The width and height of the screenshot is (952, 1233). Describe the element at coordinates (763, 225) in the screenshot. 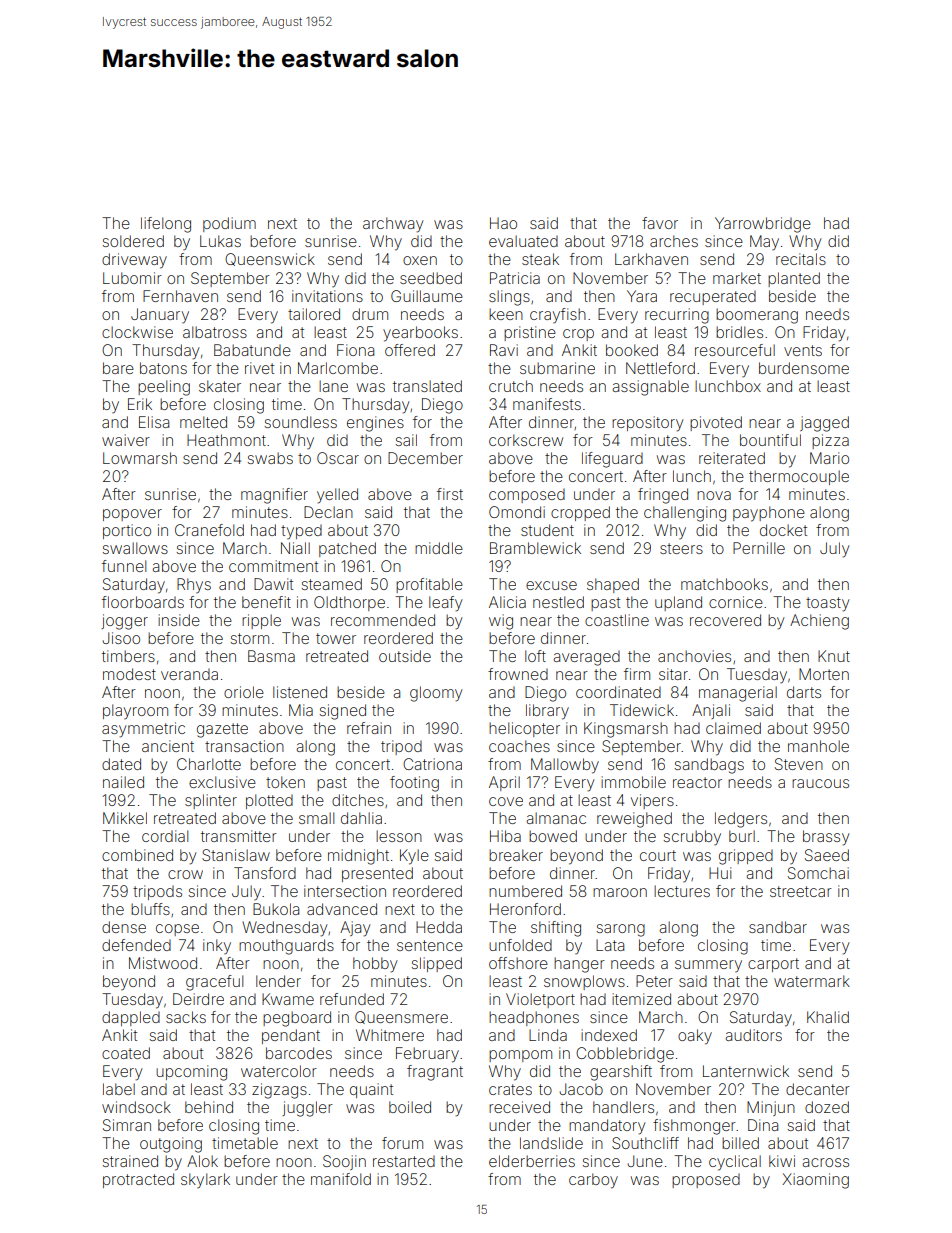

I see `Yarrowbridge` at that location.
